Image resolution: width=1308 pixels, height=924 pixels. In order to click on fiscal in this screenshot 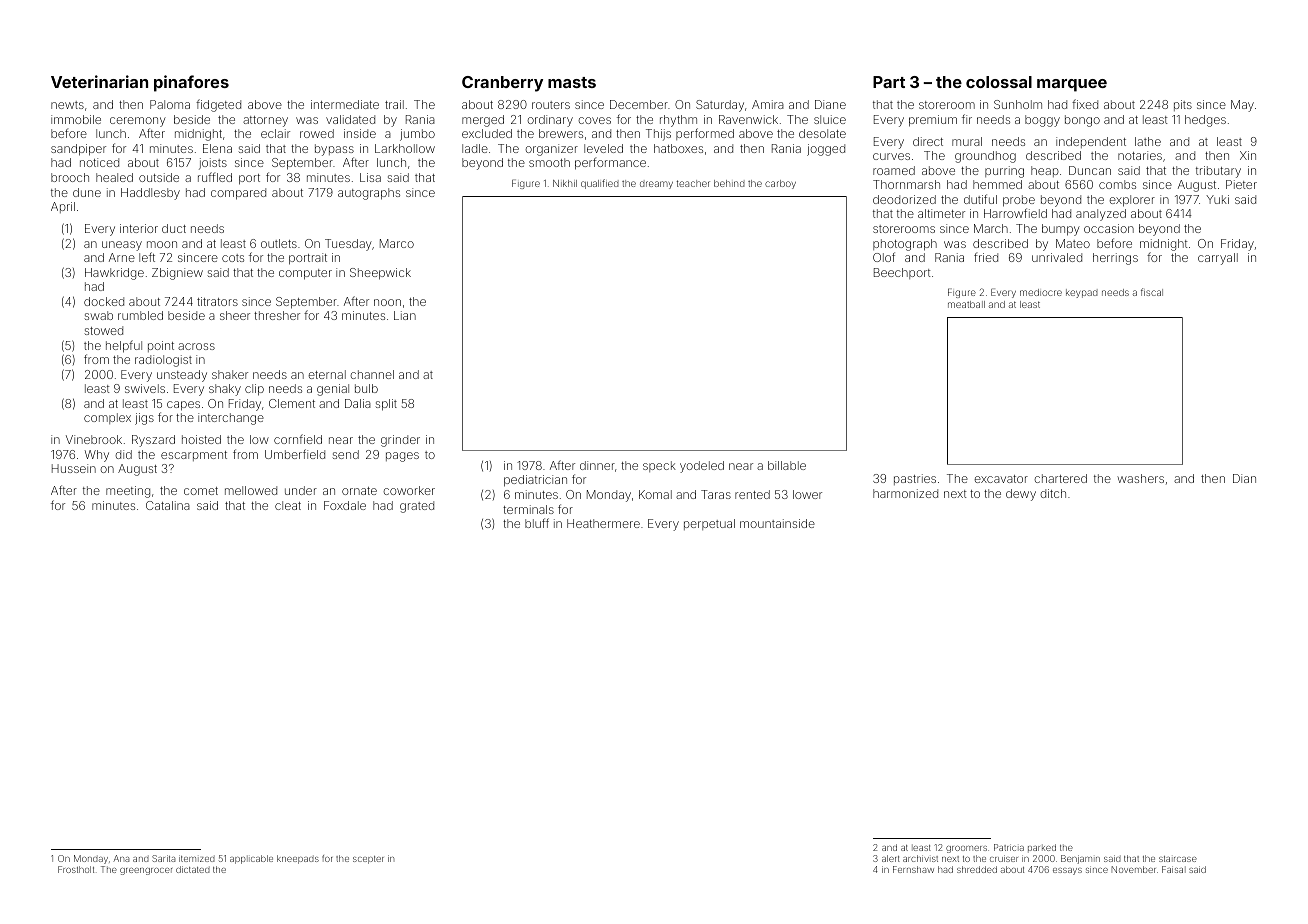, I will do `click(1152, 292)`.
